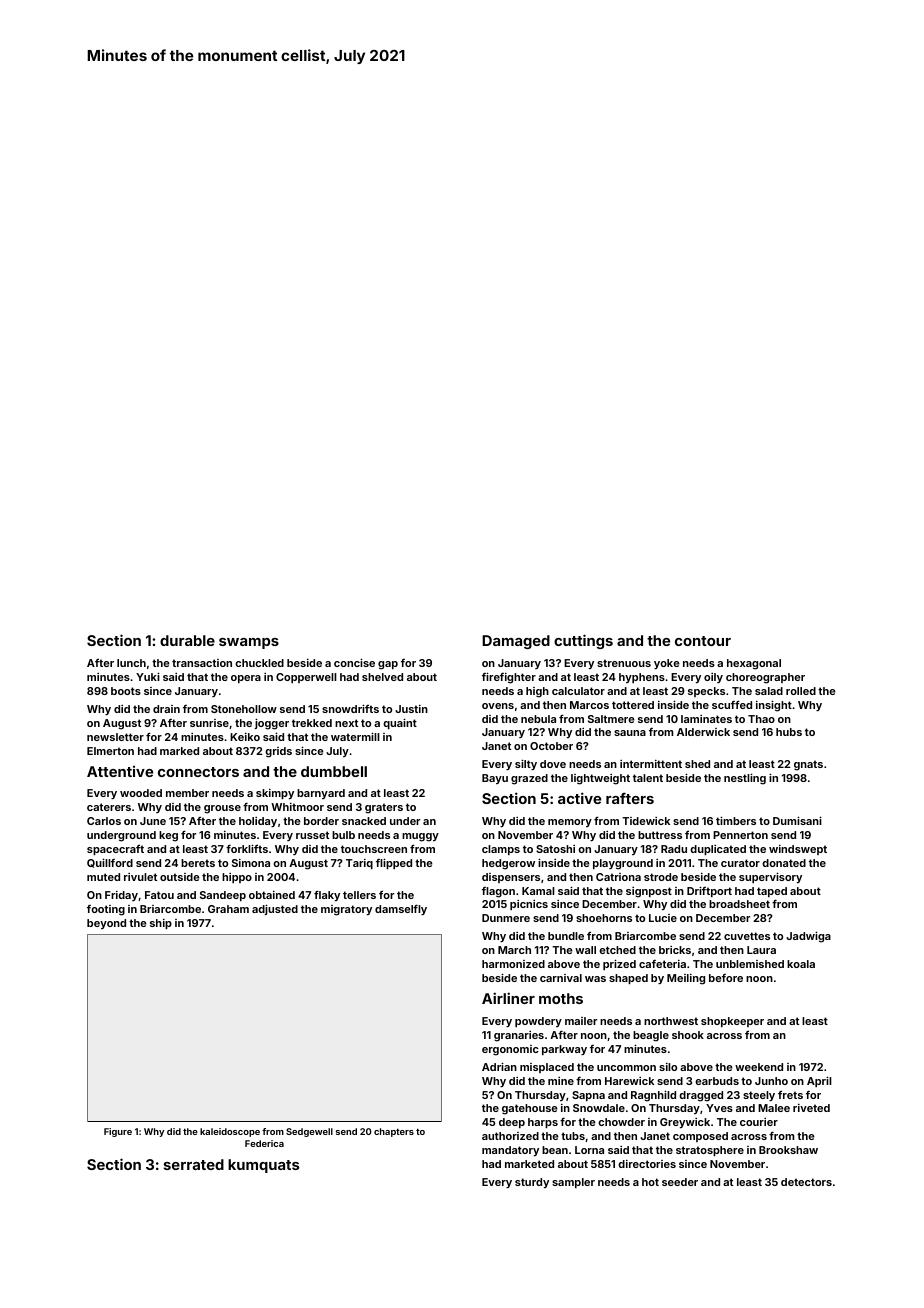 Image resolution: width=924 pixels, height=1308 pixels. What do you see at coordinates (110, 863) in the document?
I see `Quillford` at bounding box center [110, 863].
